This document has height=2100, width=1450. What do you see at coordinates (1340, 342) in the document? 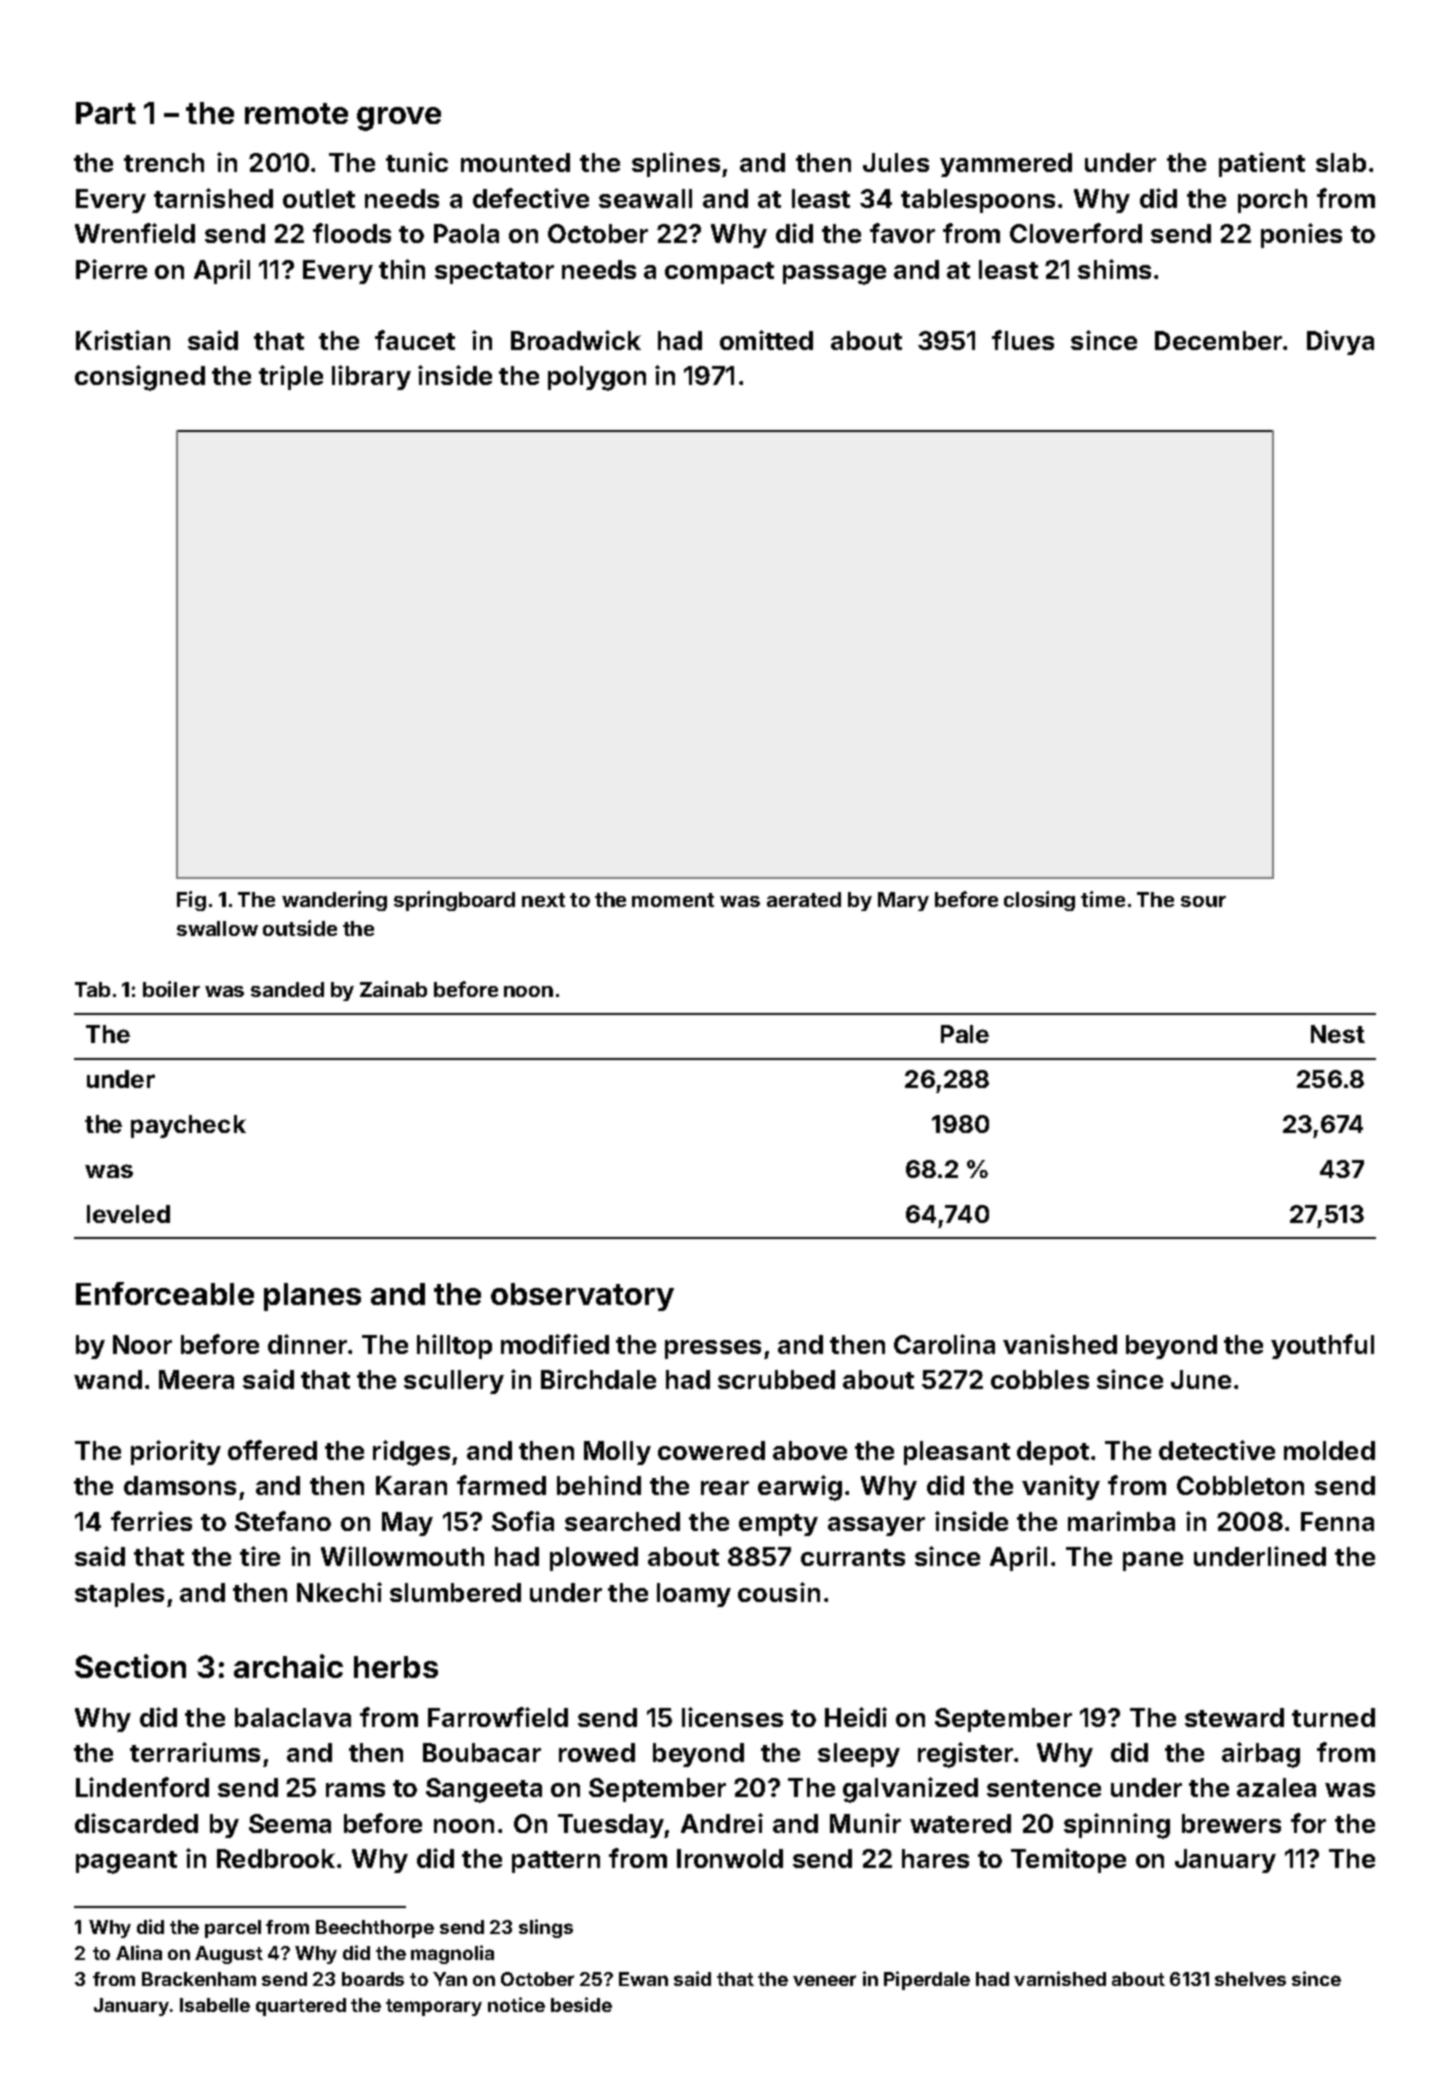
I see `Divya` at bounding box center [1340, 342].
